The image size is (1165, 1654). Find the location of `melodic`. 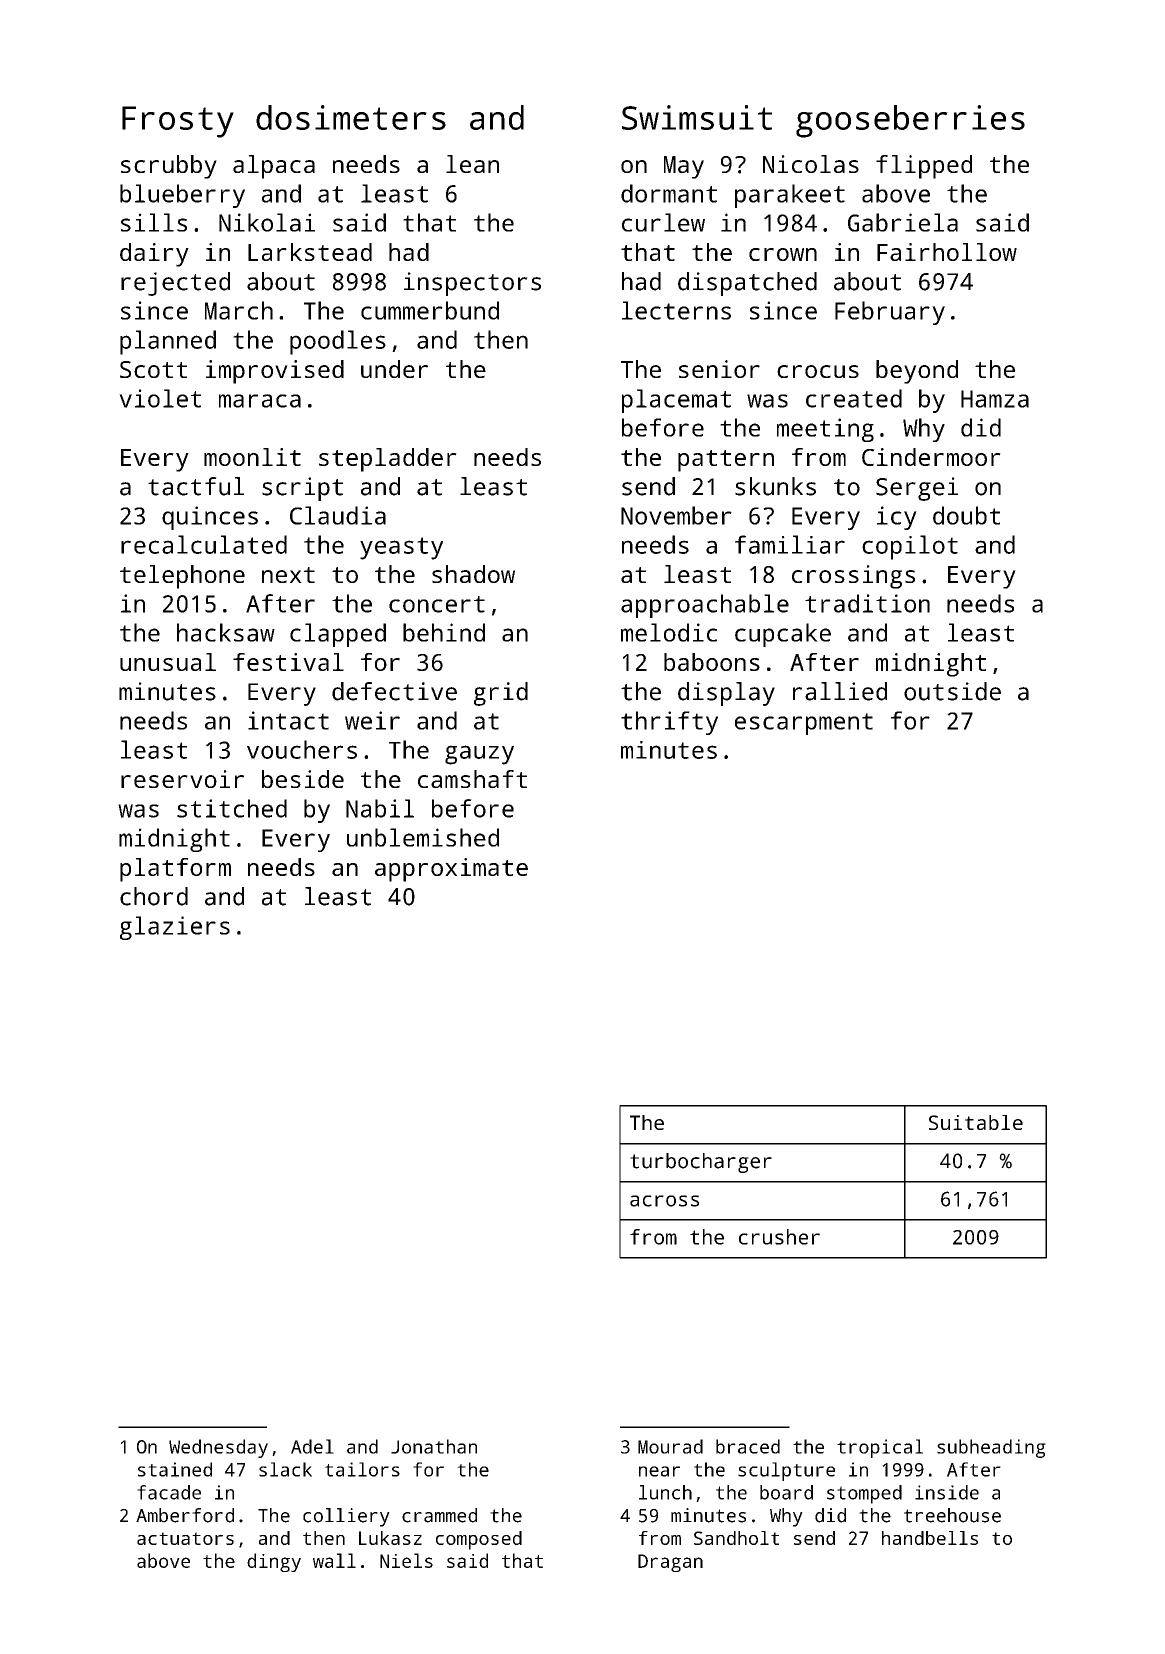

melodic is located at coordinates (669, 632).
